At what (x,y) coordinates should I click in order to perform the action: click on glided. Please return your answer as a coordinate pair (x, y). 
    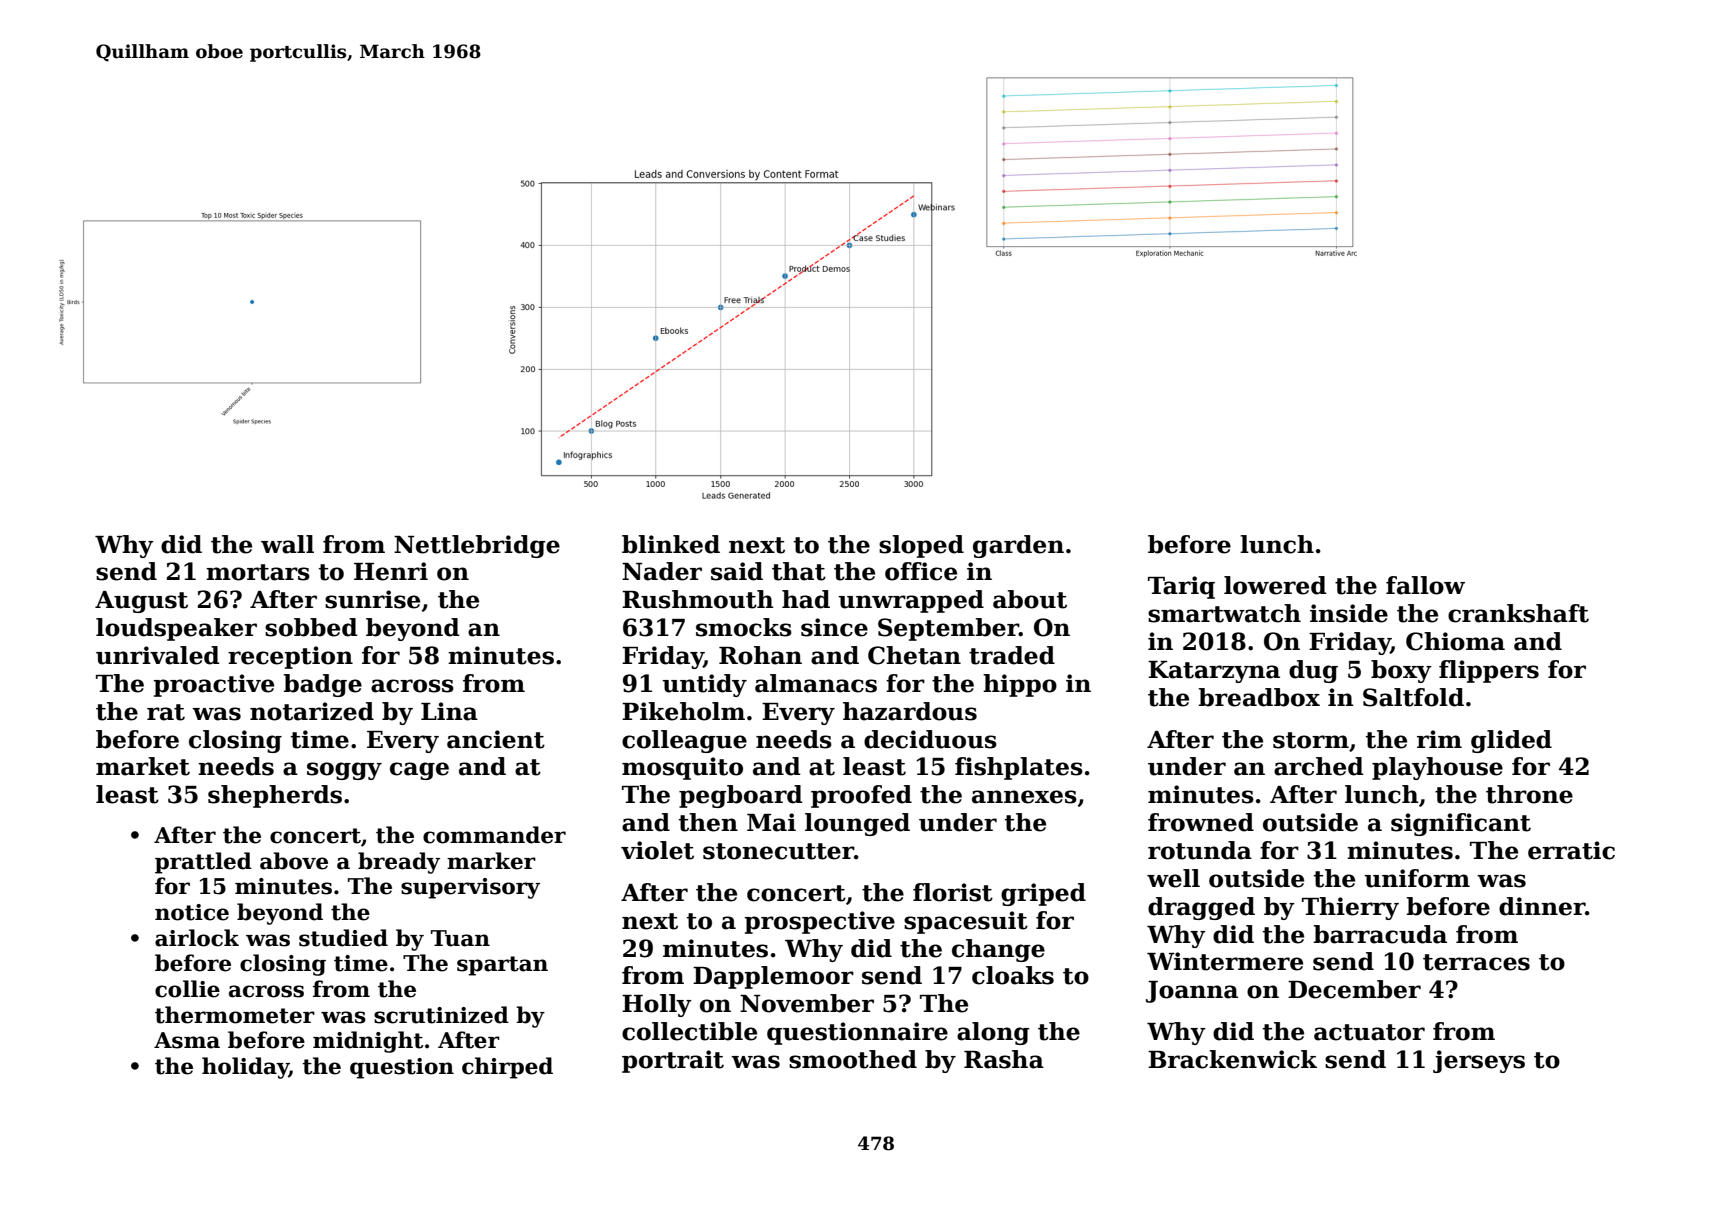
    Looking at the image, I should click on (1511, 741).
